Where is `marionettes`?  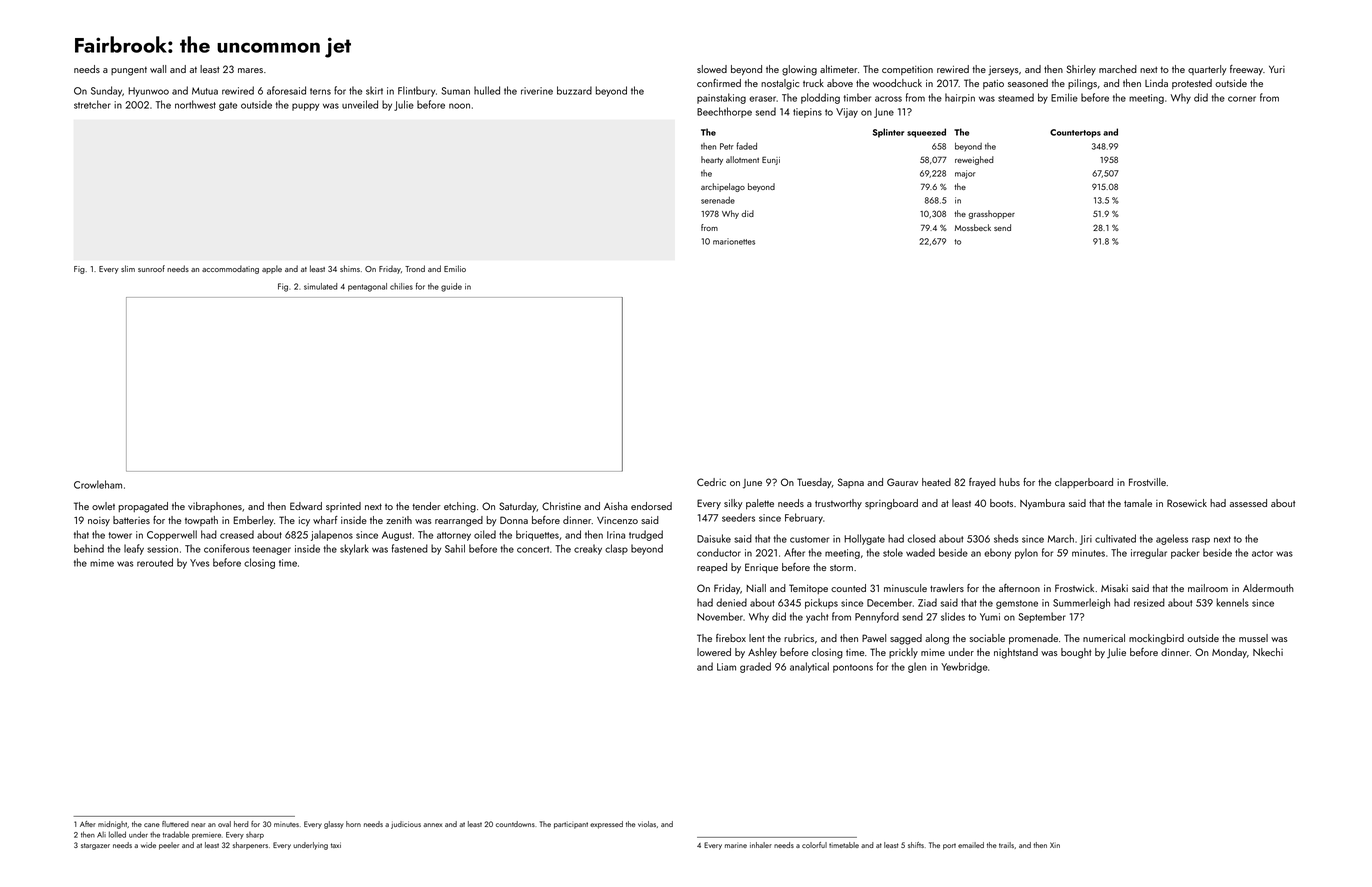 marionettes is located at coordinates (734, 241).
